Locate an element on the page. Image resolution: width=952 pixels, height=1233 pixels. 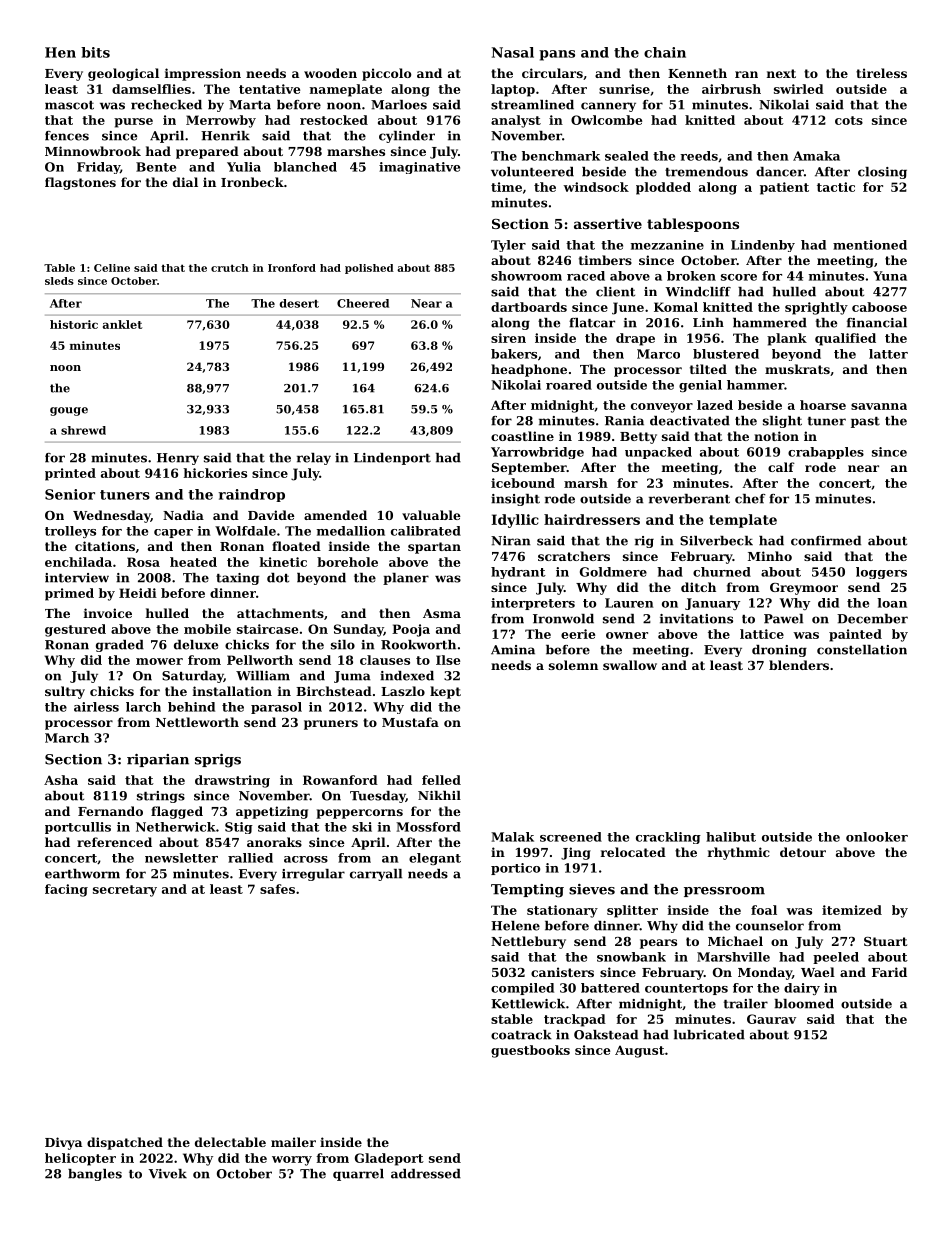
Ironbeck is located at coordinates (252, 182).
